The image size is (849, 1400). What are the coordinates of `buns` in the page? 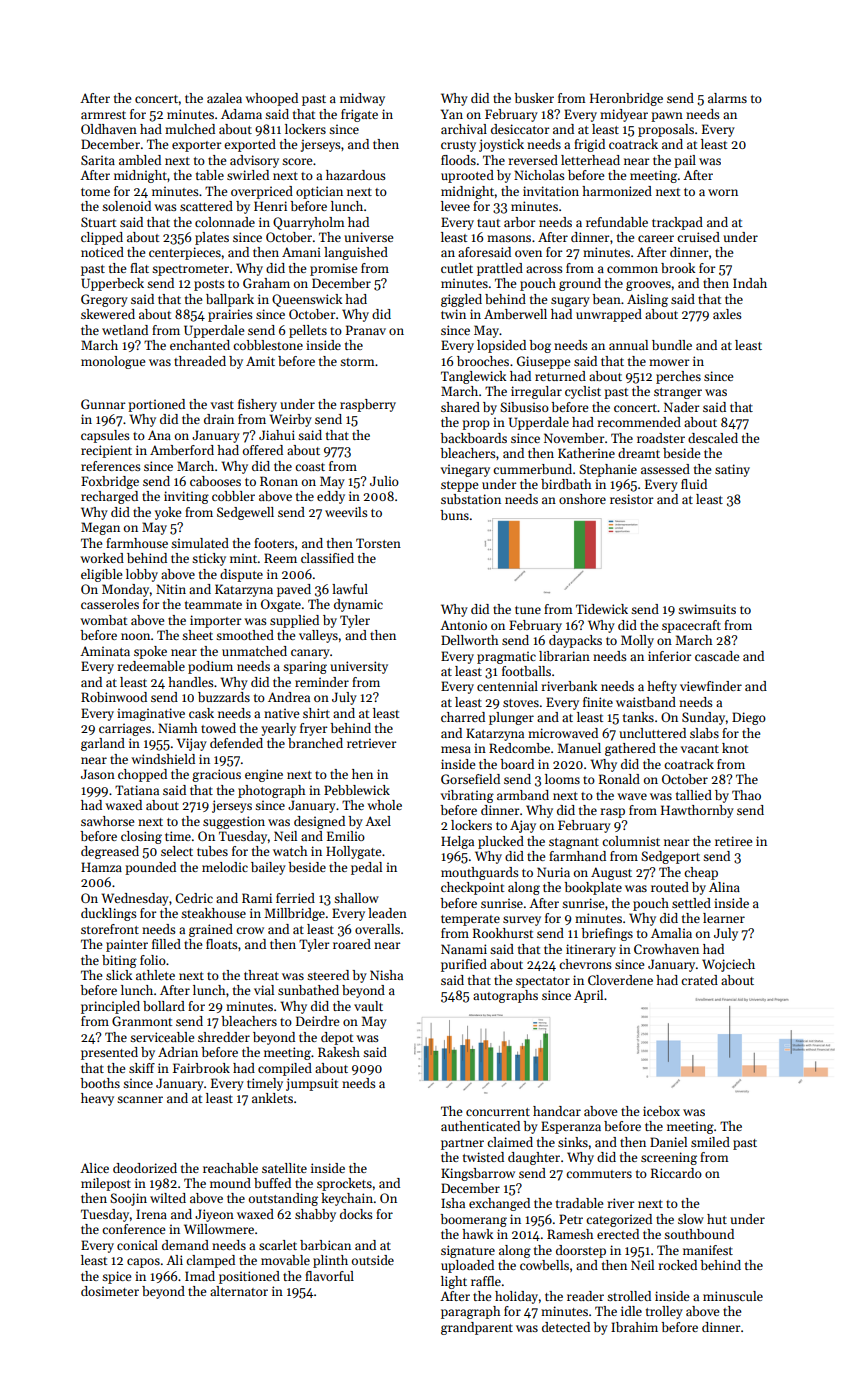 It's located at (454, 515).
